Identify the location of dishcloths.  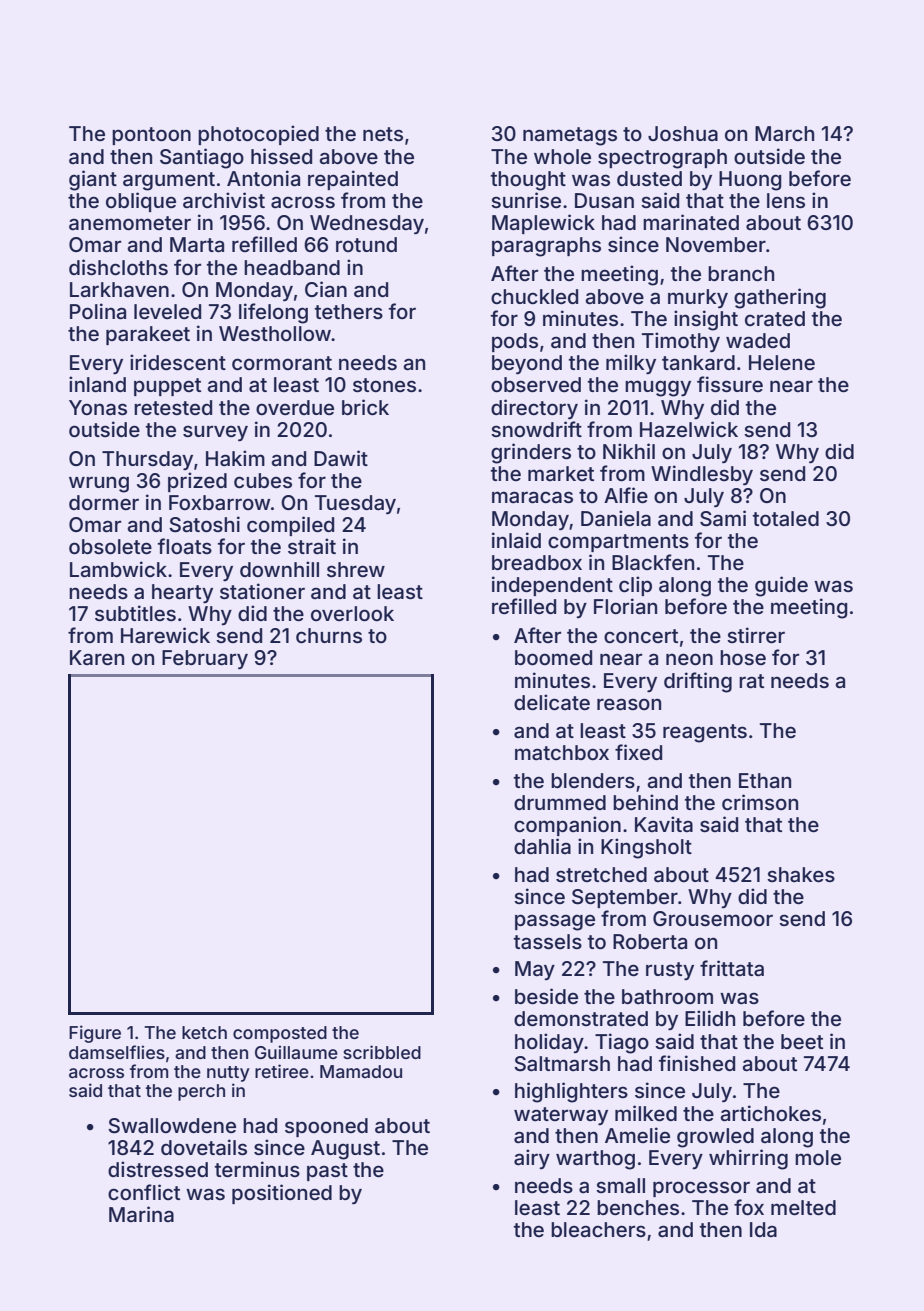
(118, 267).
